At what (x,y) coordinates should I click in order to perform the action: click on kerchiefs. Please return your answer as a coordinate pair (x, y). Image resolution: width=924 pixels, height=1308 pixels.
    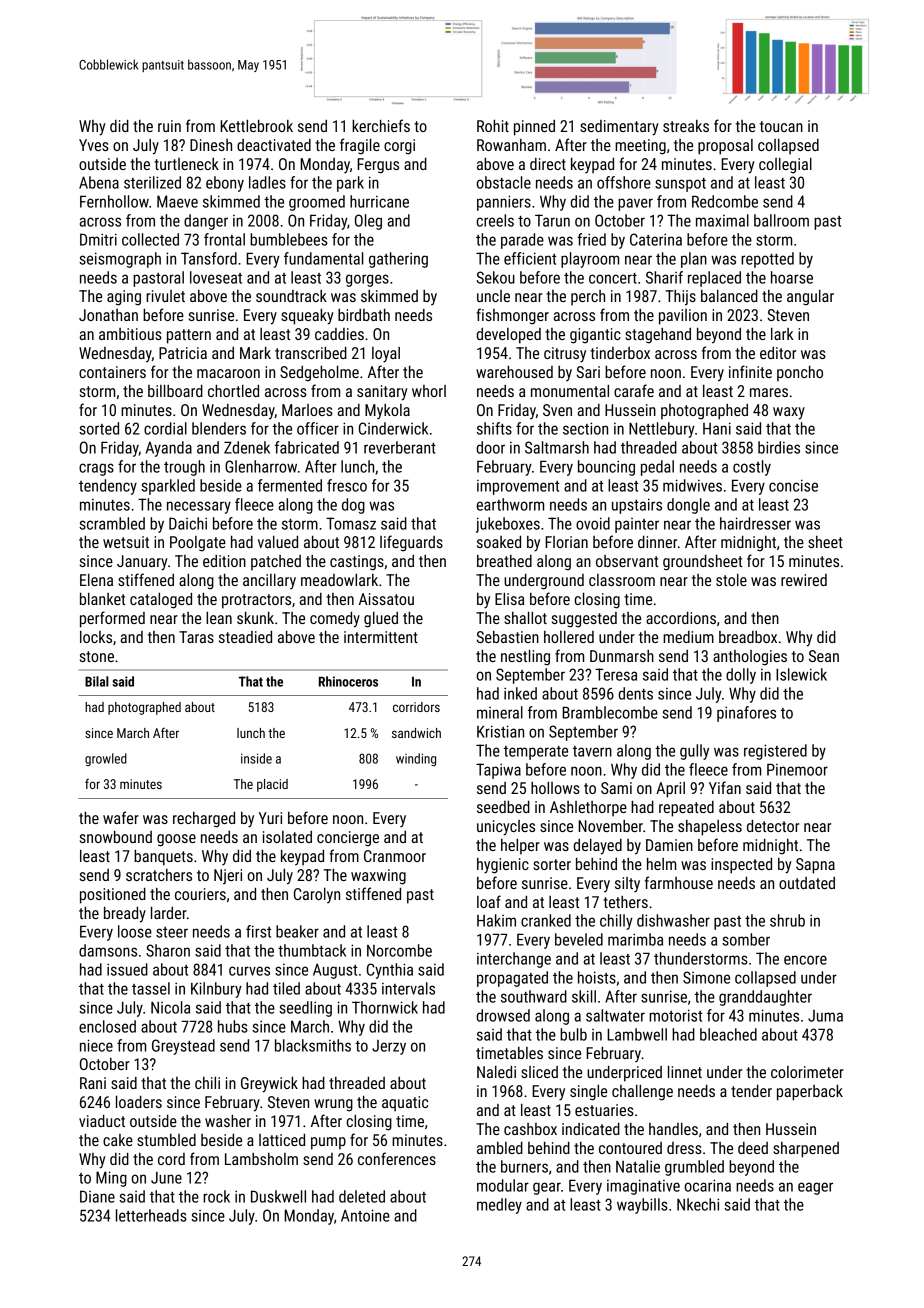
    Looking at the image, I should click on (381, 125).
